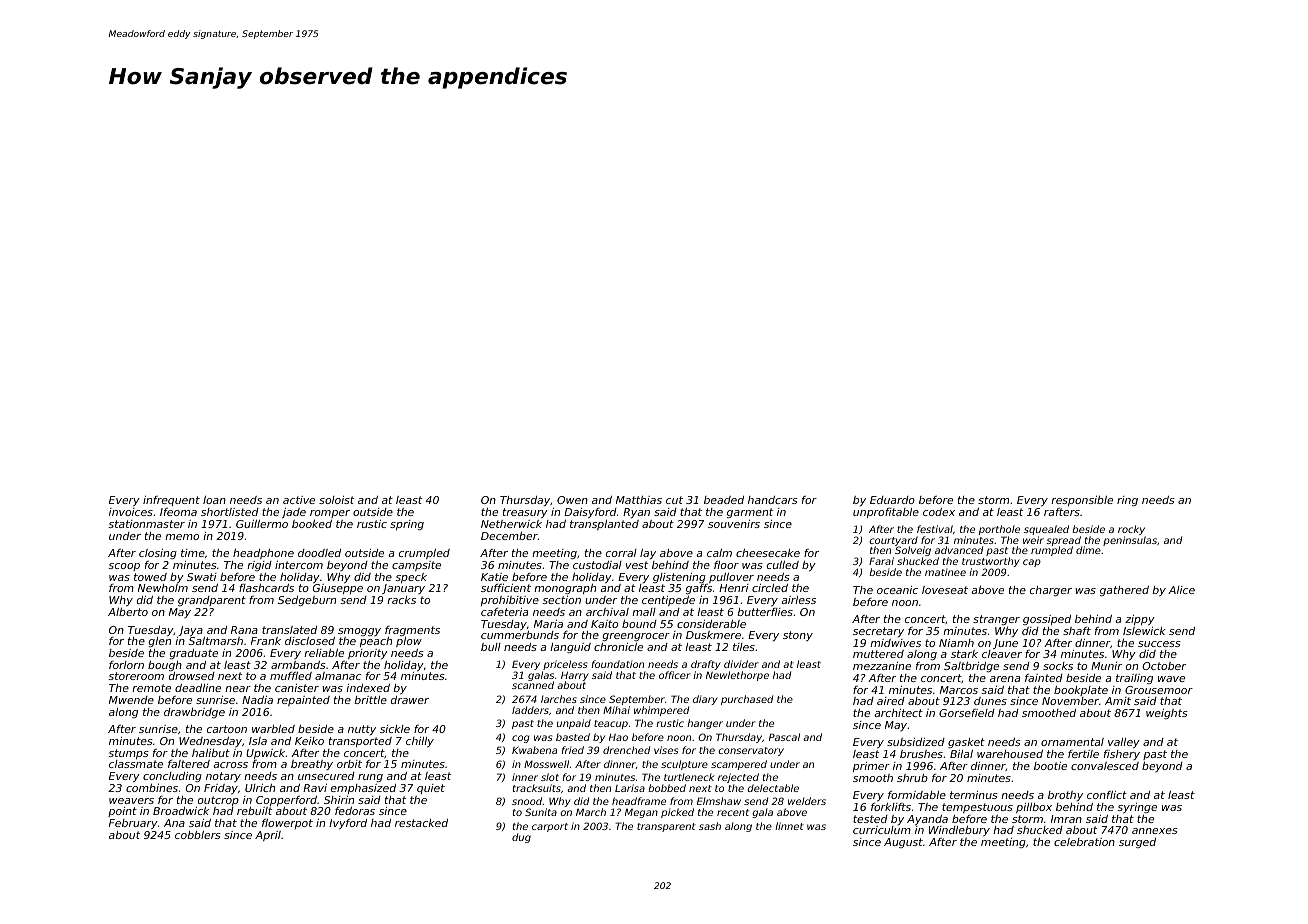 This screenshot has width=1308, height=924. Describe the element at coordinates (289, 630) in the screenshot. I see `translated` at that location.
